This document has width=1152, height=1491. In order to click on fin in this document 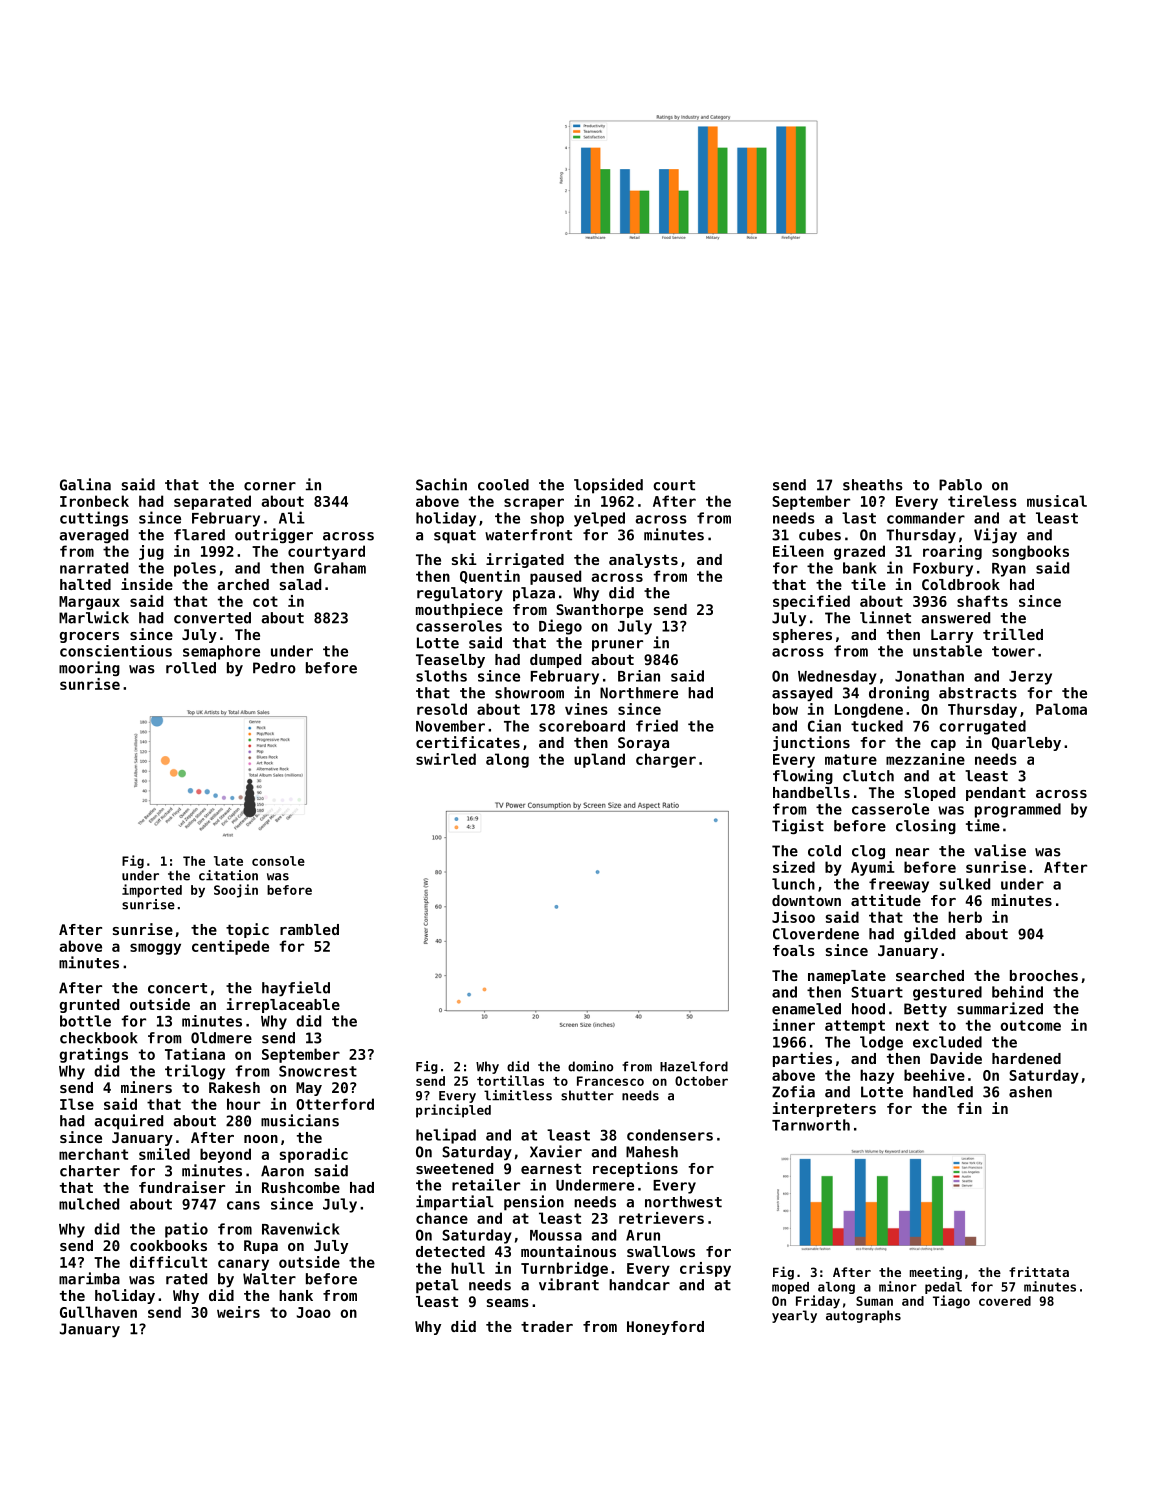, I will do `click(969, 1108)`.
